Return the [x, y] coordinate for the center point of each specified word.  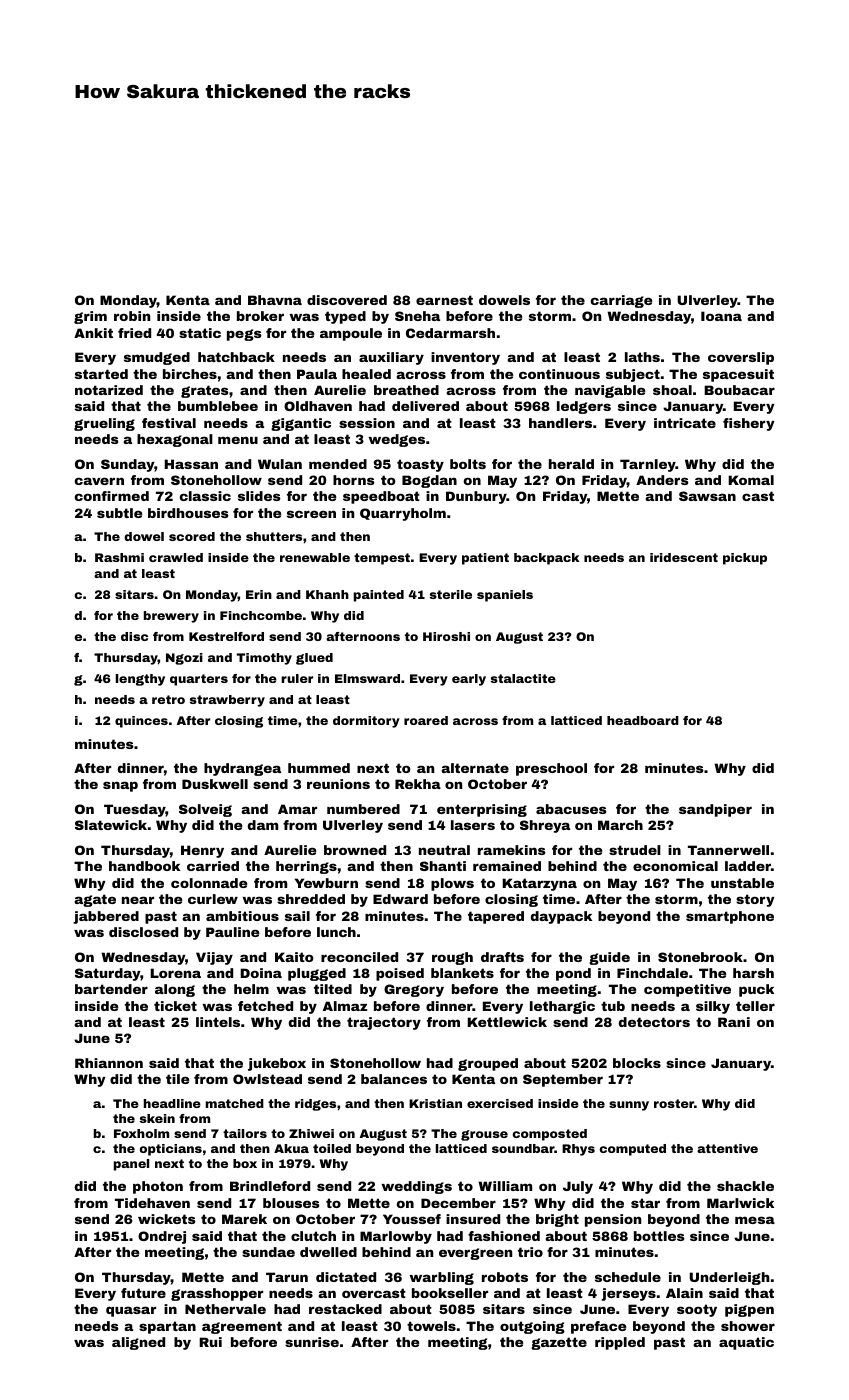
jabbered [106, 917]
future [143, 1293]
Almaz [345, 1006]
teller [755, 1006]
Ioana [721, 316]
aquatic [746, 1343]
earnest [444, 300]
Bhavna [275, 300]
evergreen [475, 1254]
